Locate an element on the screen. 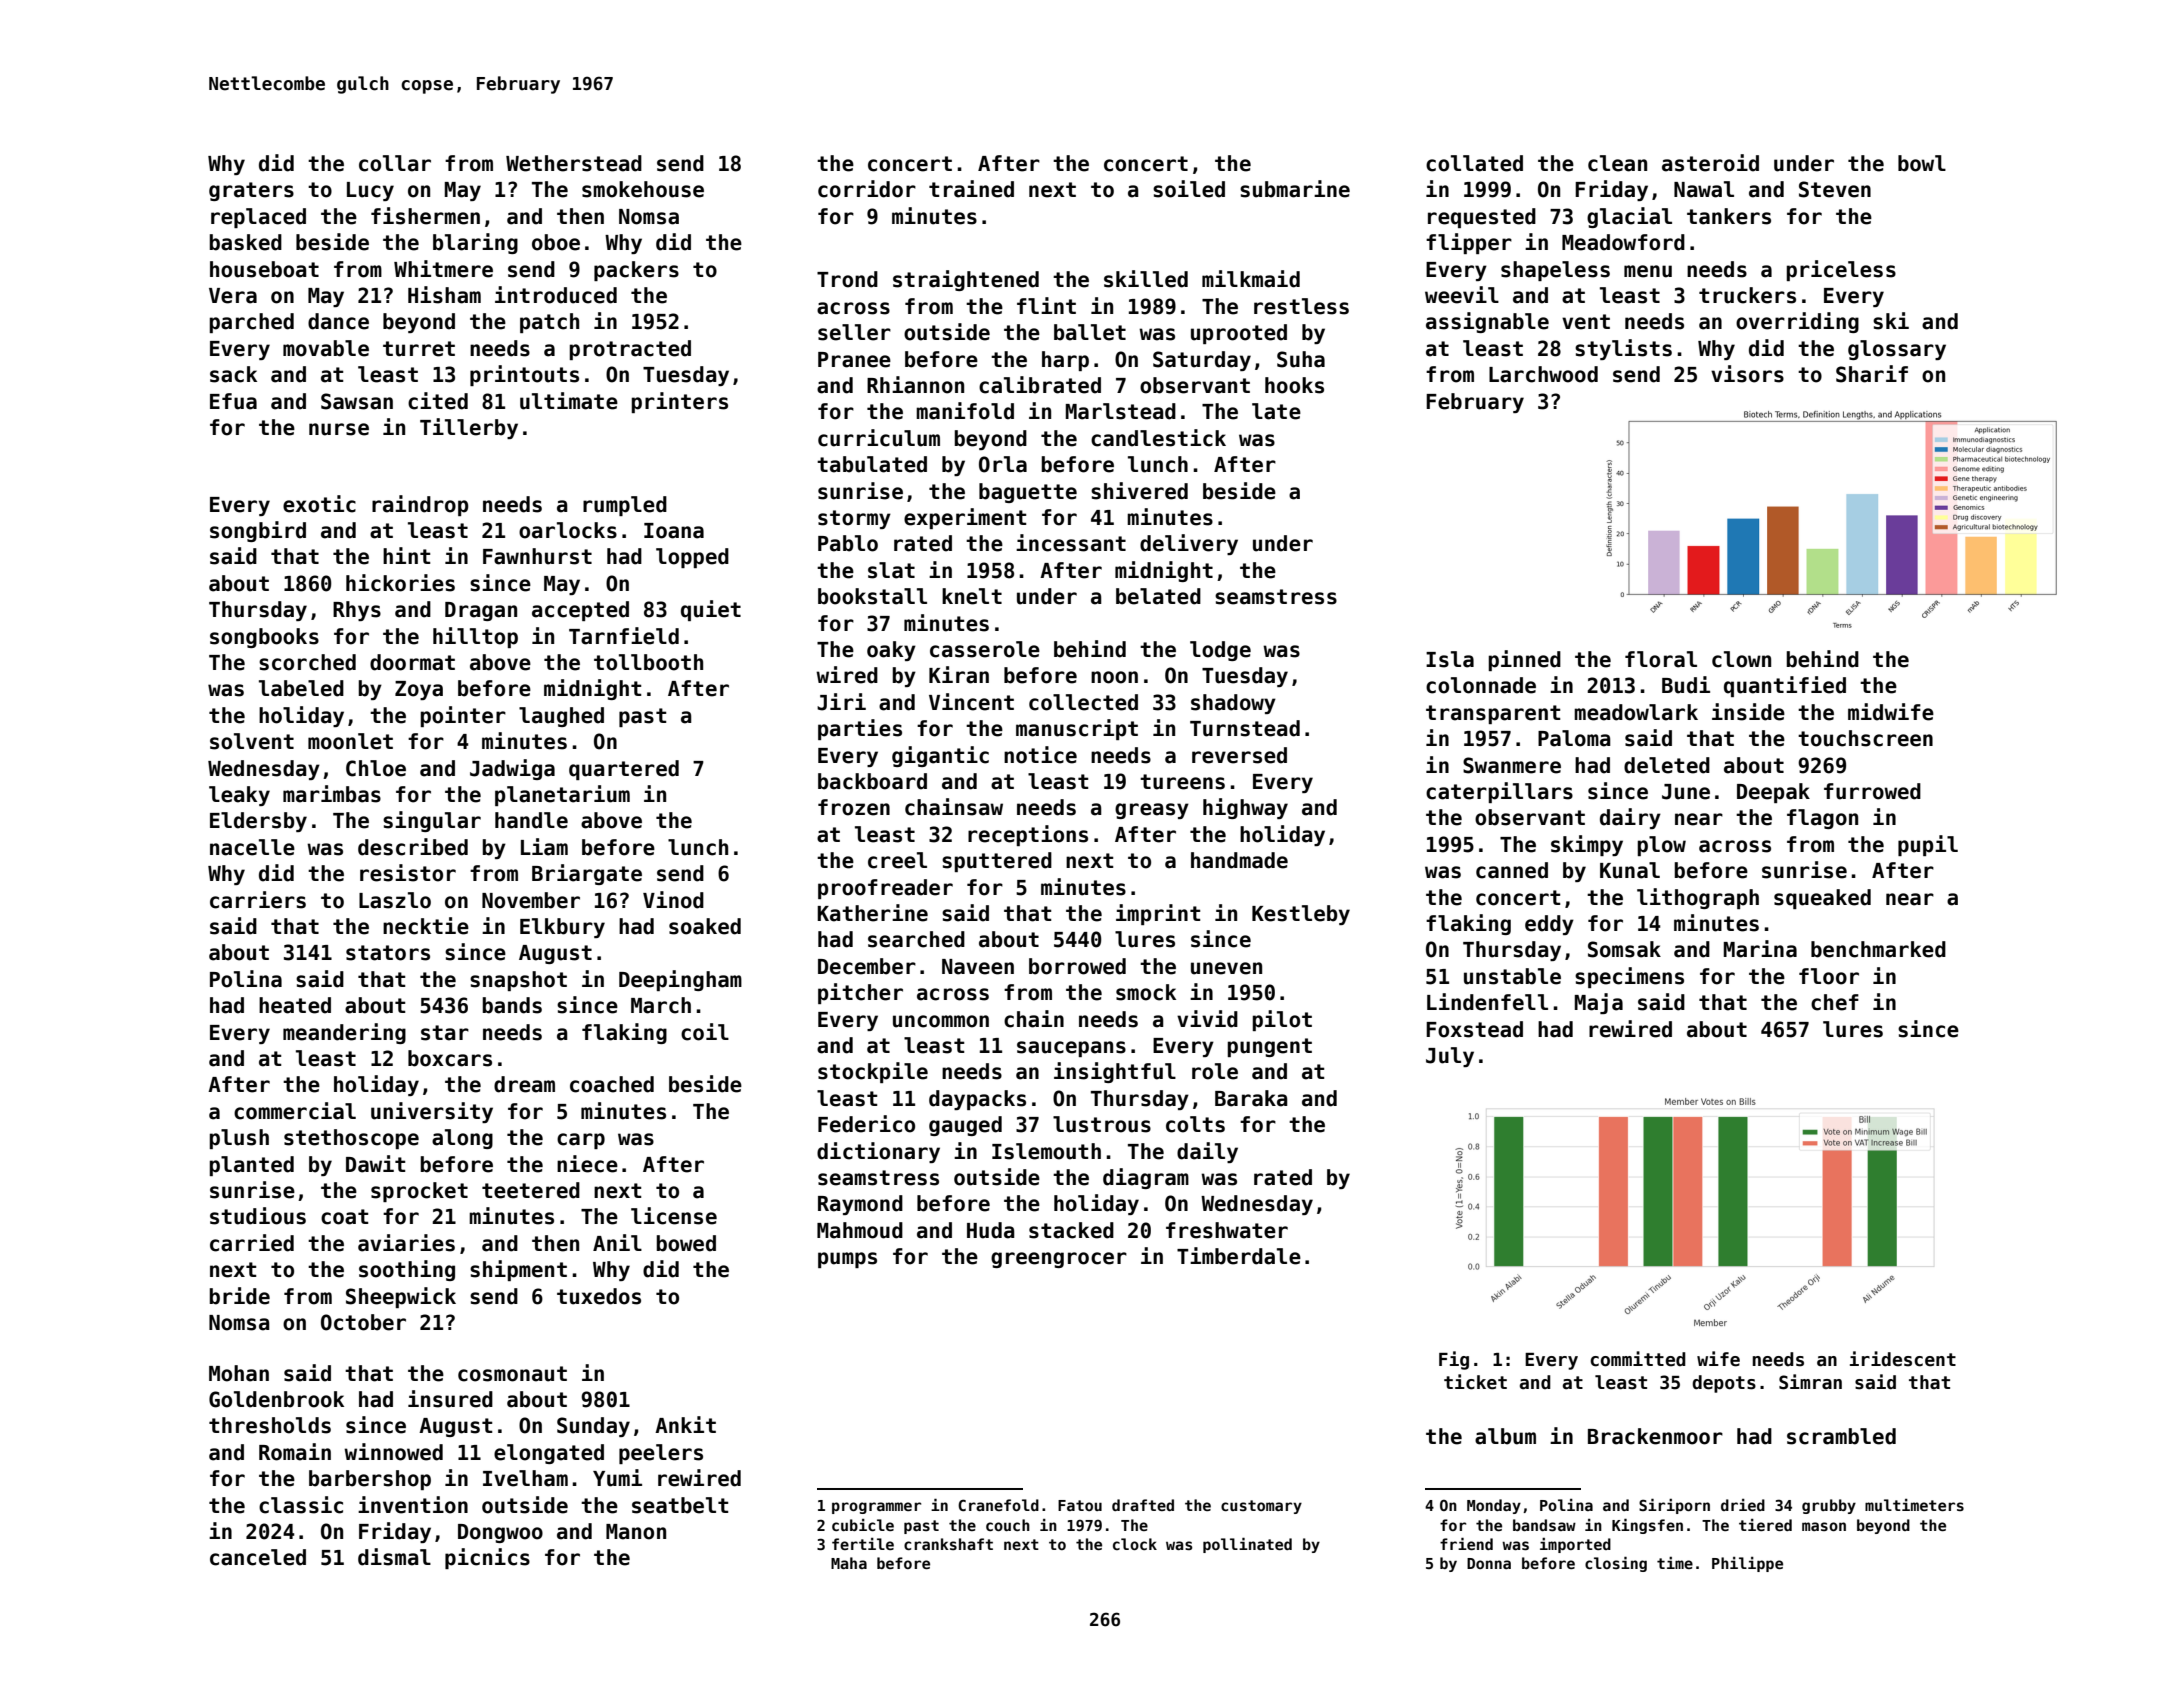 The height and width of the screenshot is (1683, 2178). clown is located at coordinates (1741, 659).
